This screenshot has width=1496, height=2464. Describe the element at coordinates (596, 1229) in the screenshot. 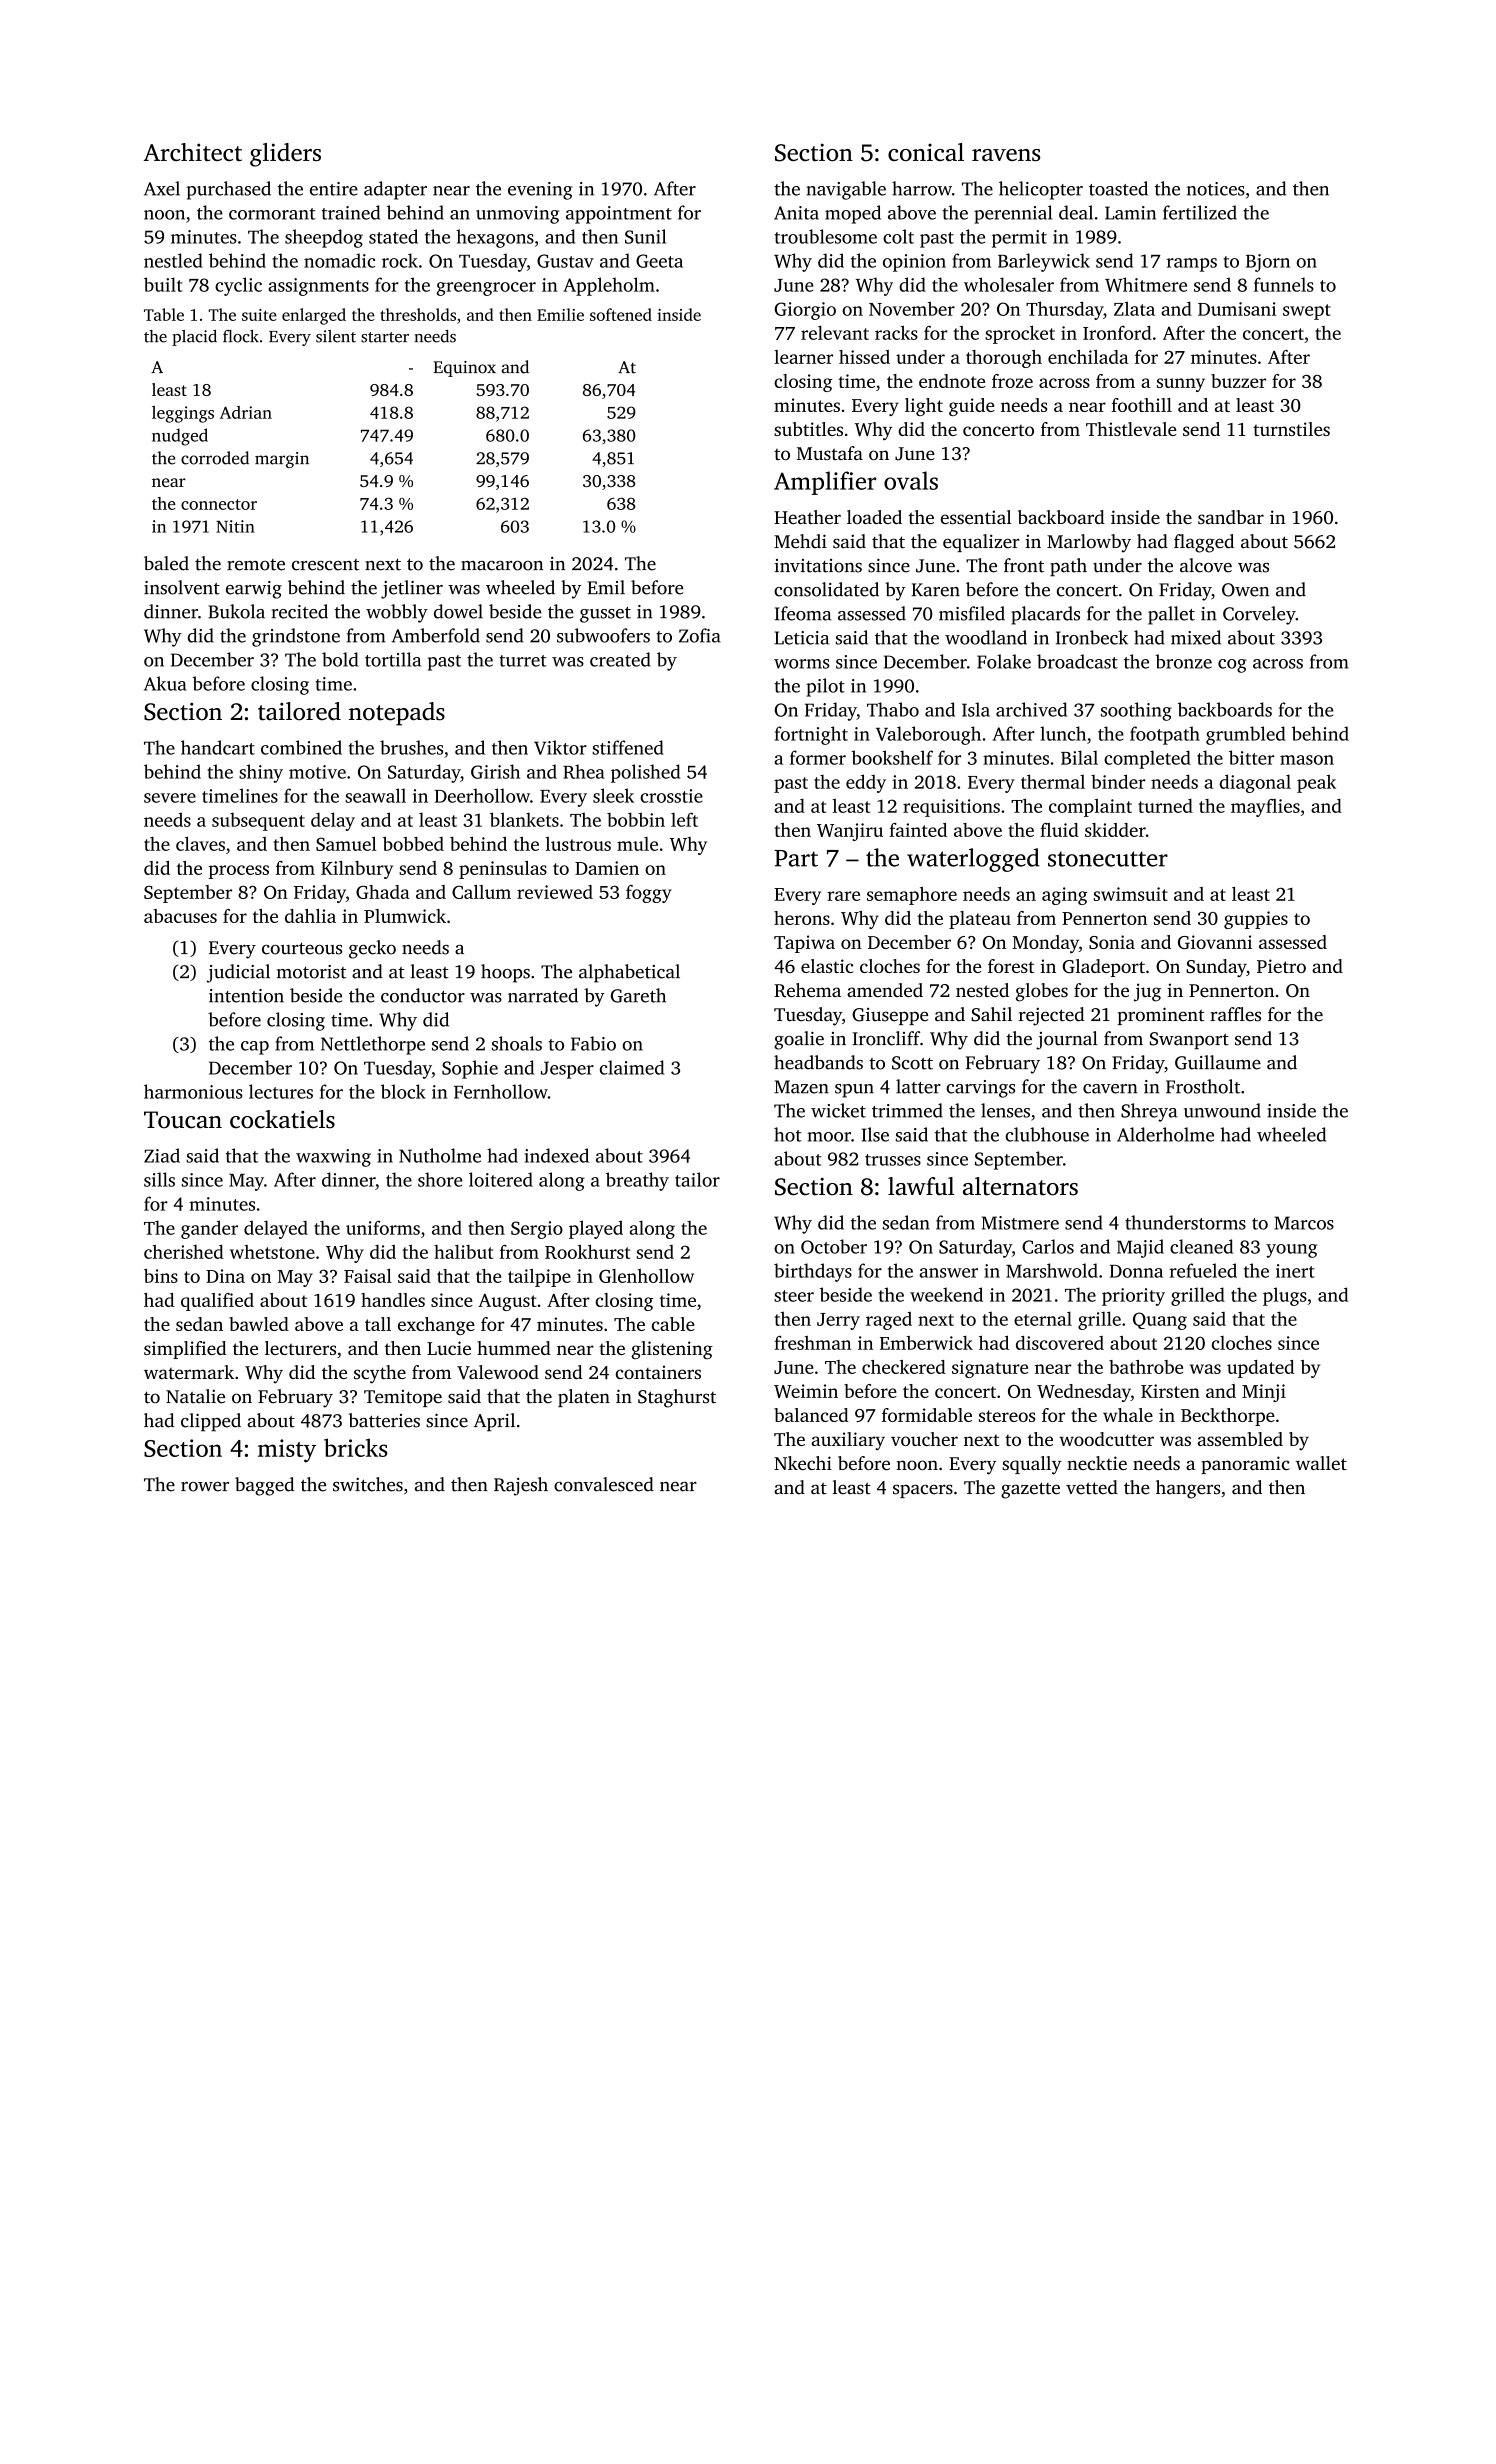

I see `played` at that location.
